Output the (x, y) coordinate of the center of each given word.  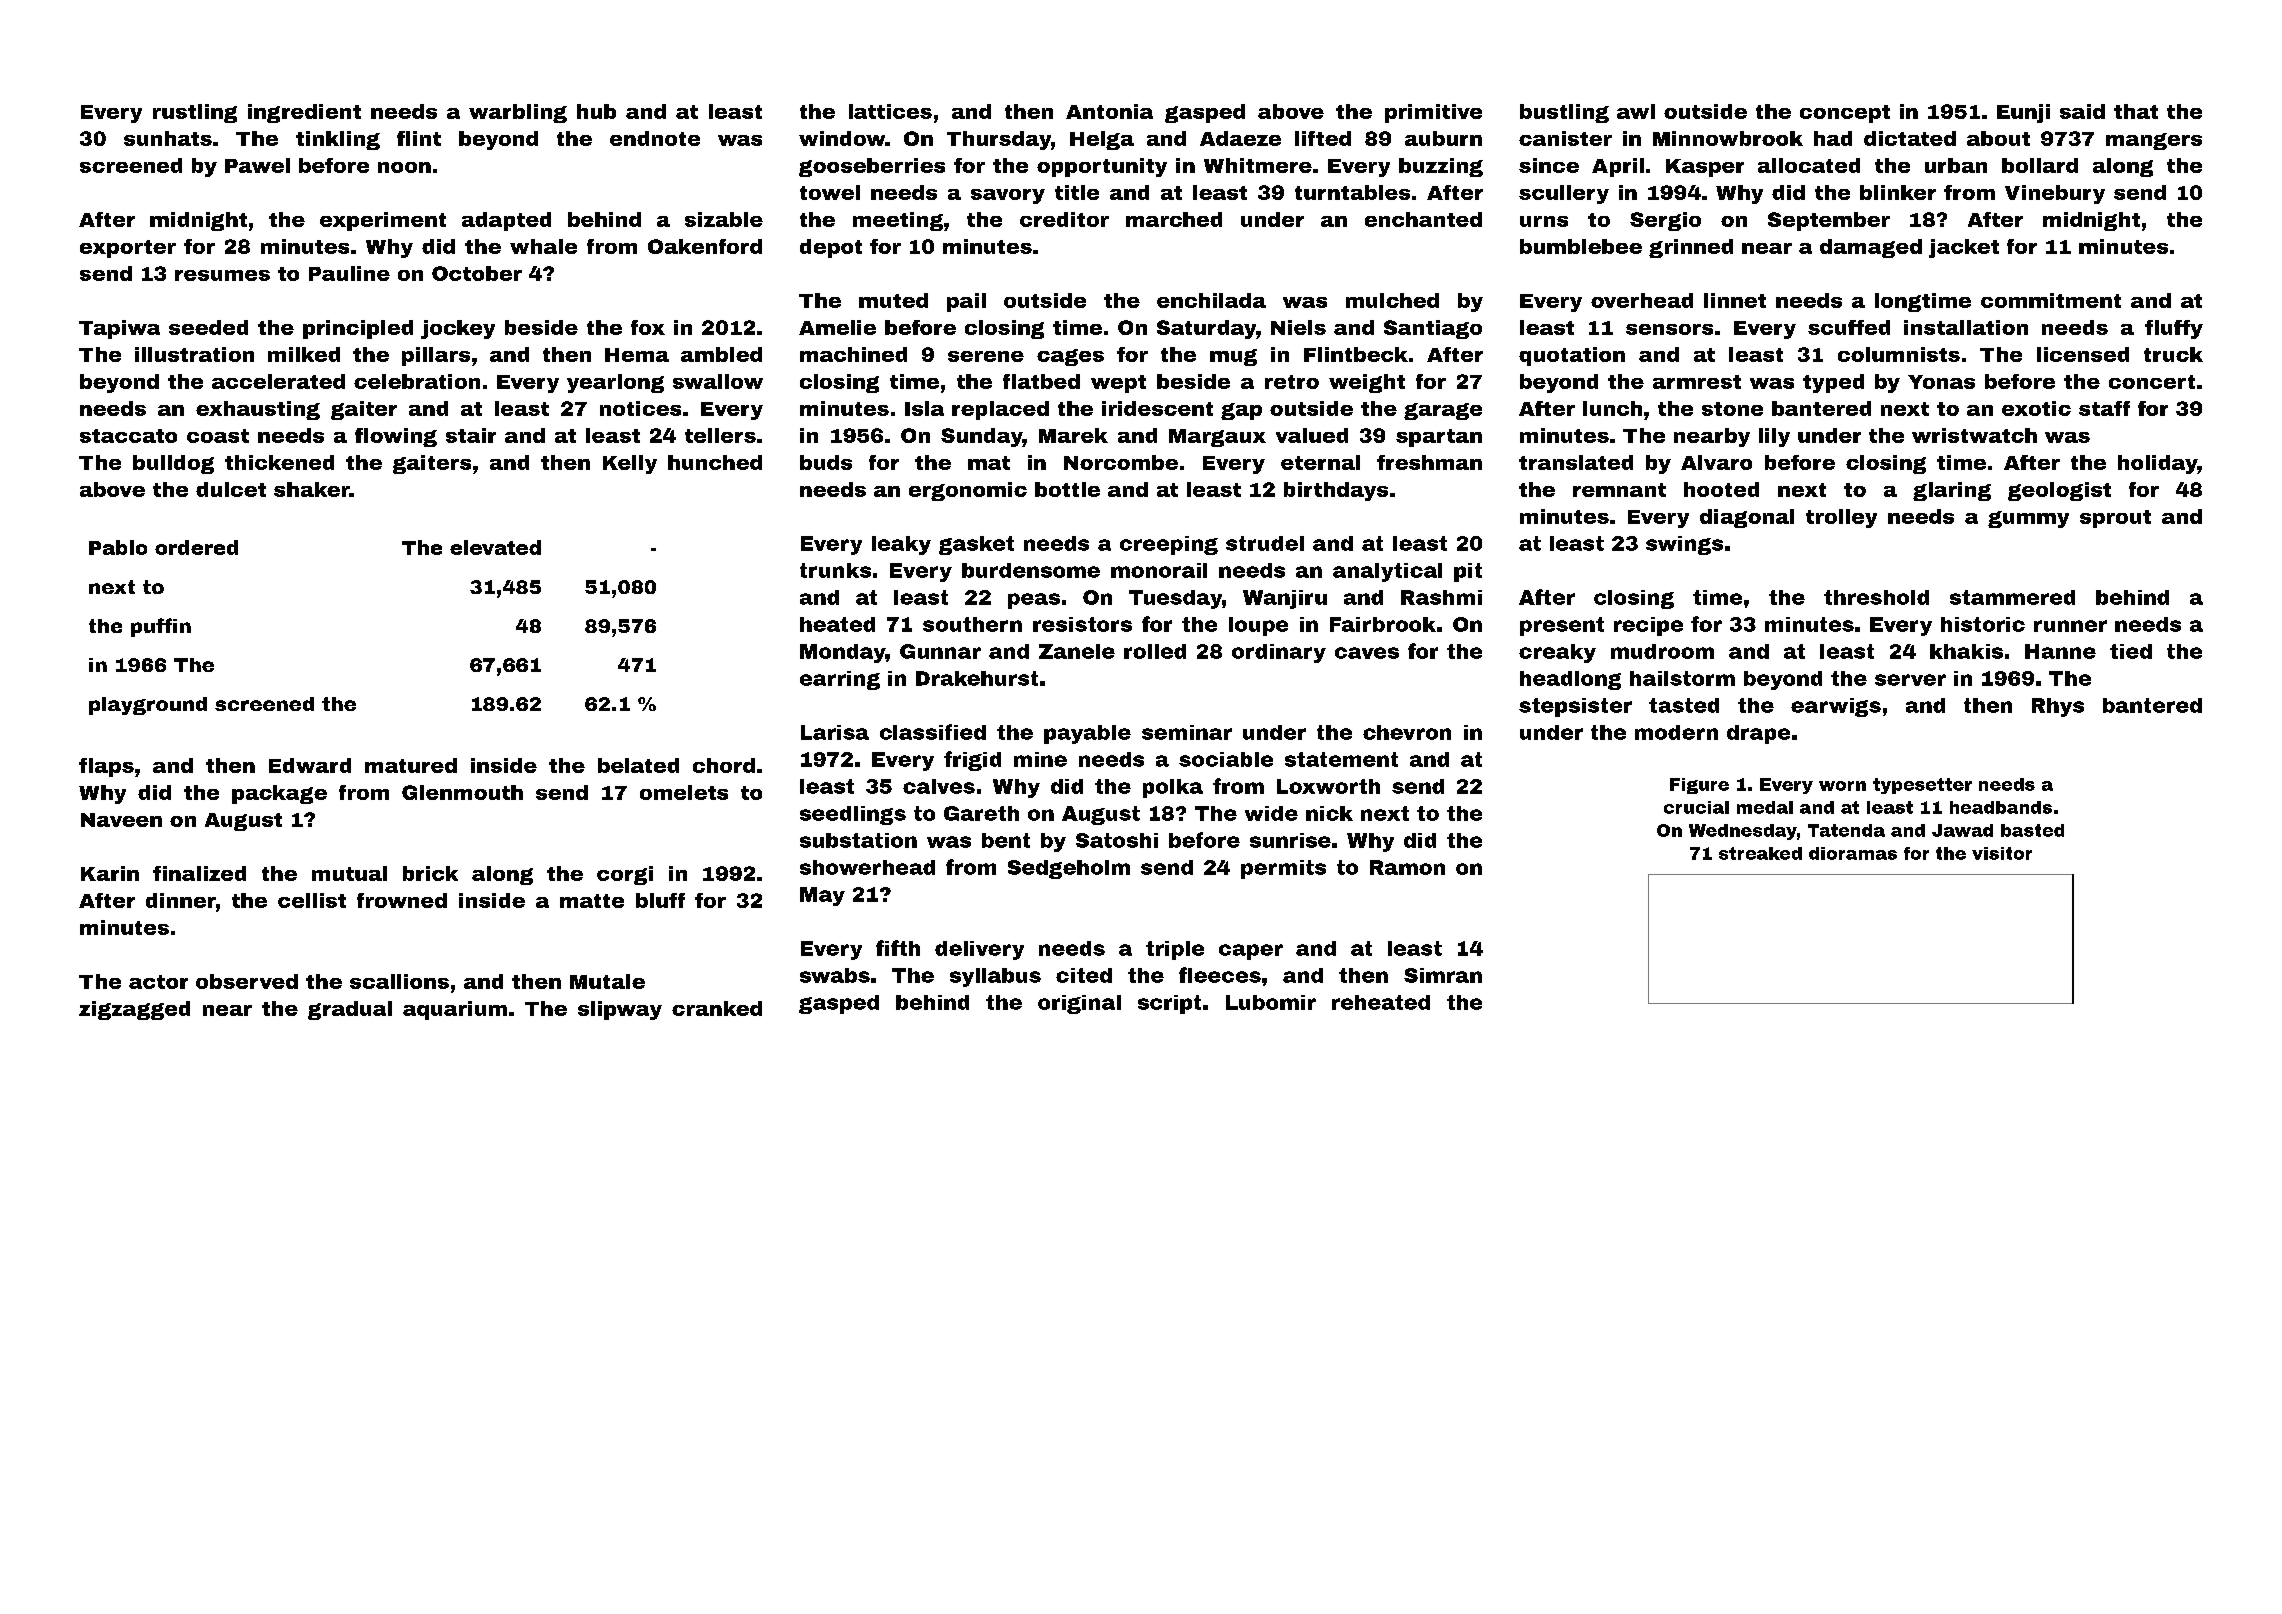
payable (1087, 734)
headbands (2001, 807)
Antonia (1109, 111)
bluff (660, 900)
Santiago (1433, 329)
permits (1283, 869)
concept (1845, 114)
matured (411, 765)
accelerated (278, 381)
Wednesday (1743, 832)
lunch (1612, 408)
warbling (518, 113)
